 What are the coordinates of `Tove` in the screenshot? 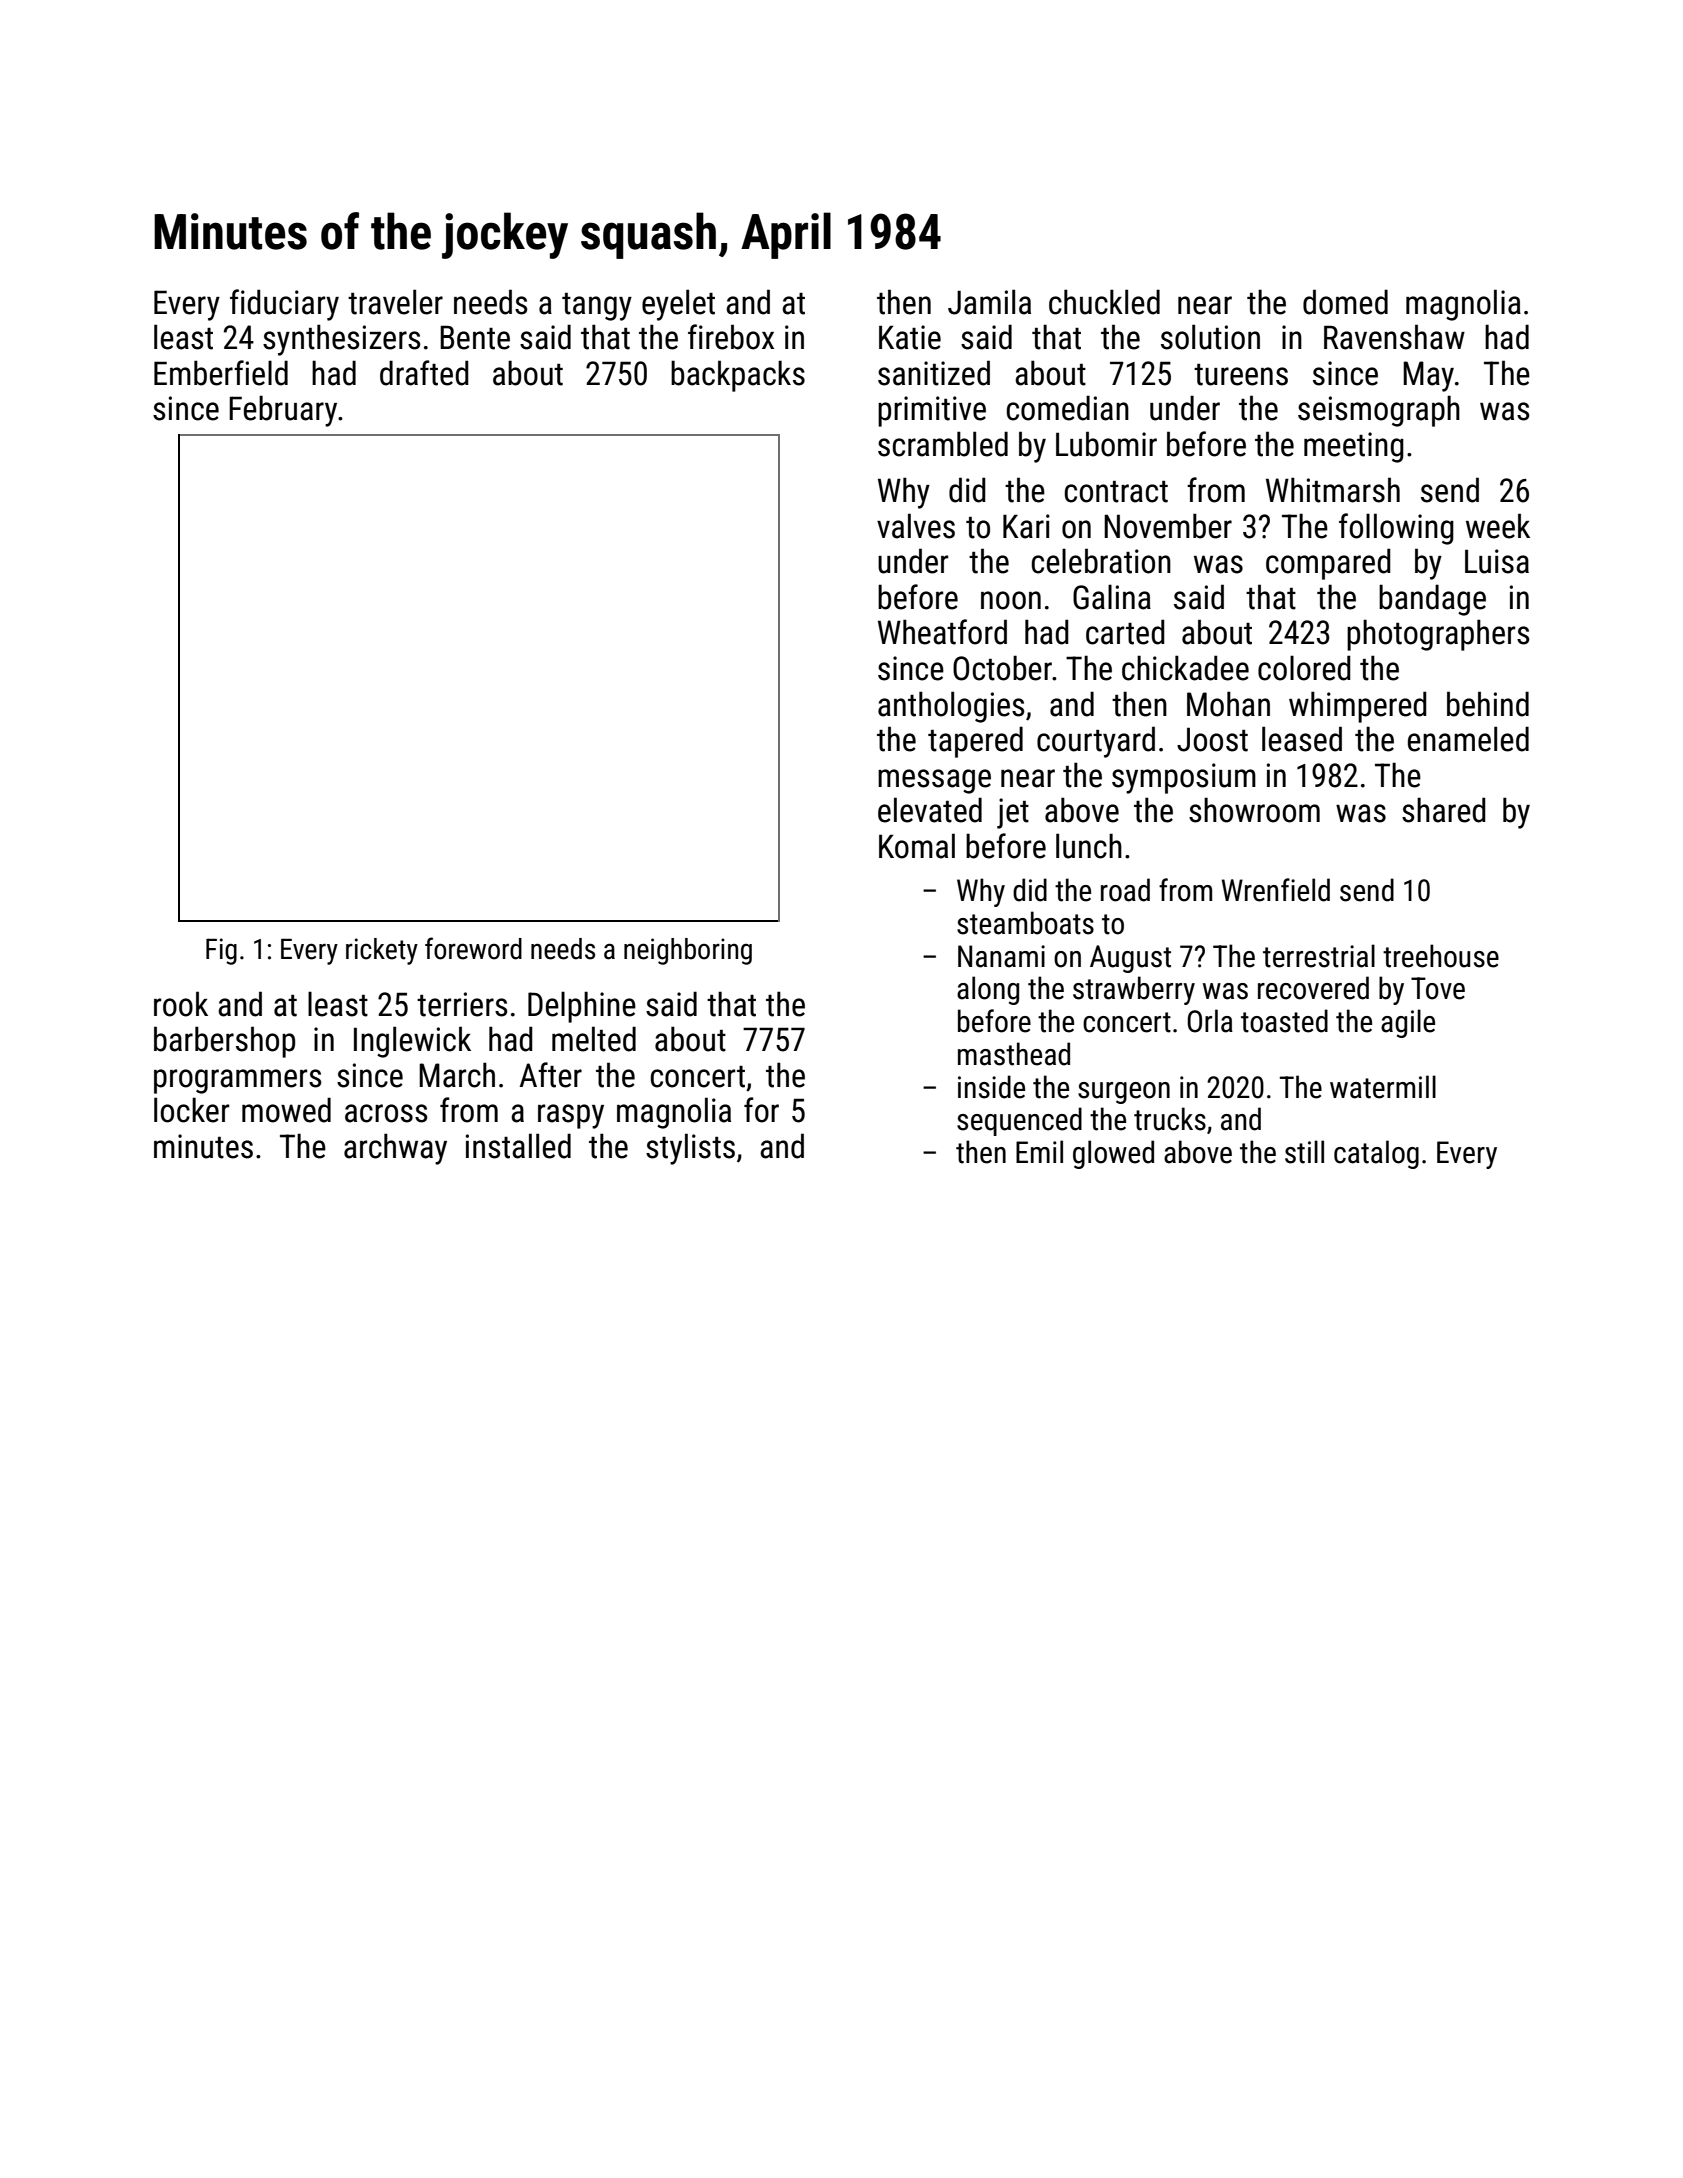 It's located at (1438, 988).
